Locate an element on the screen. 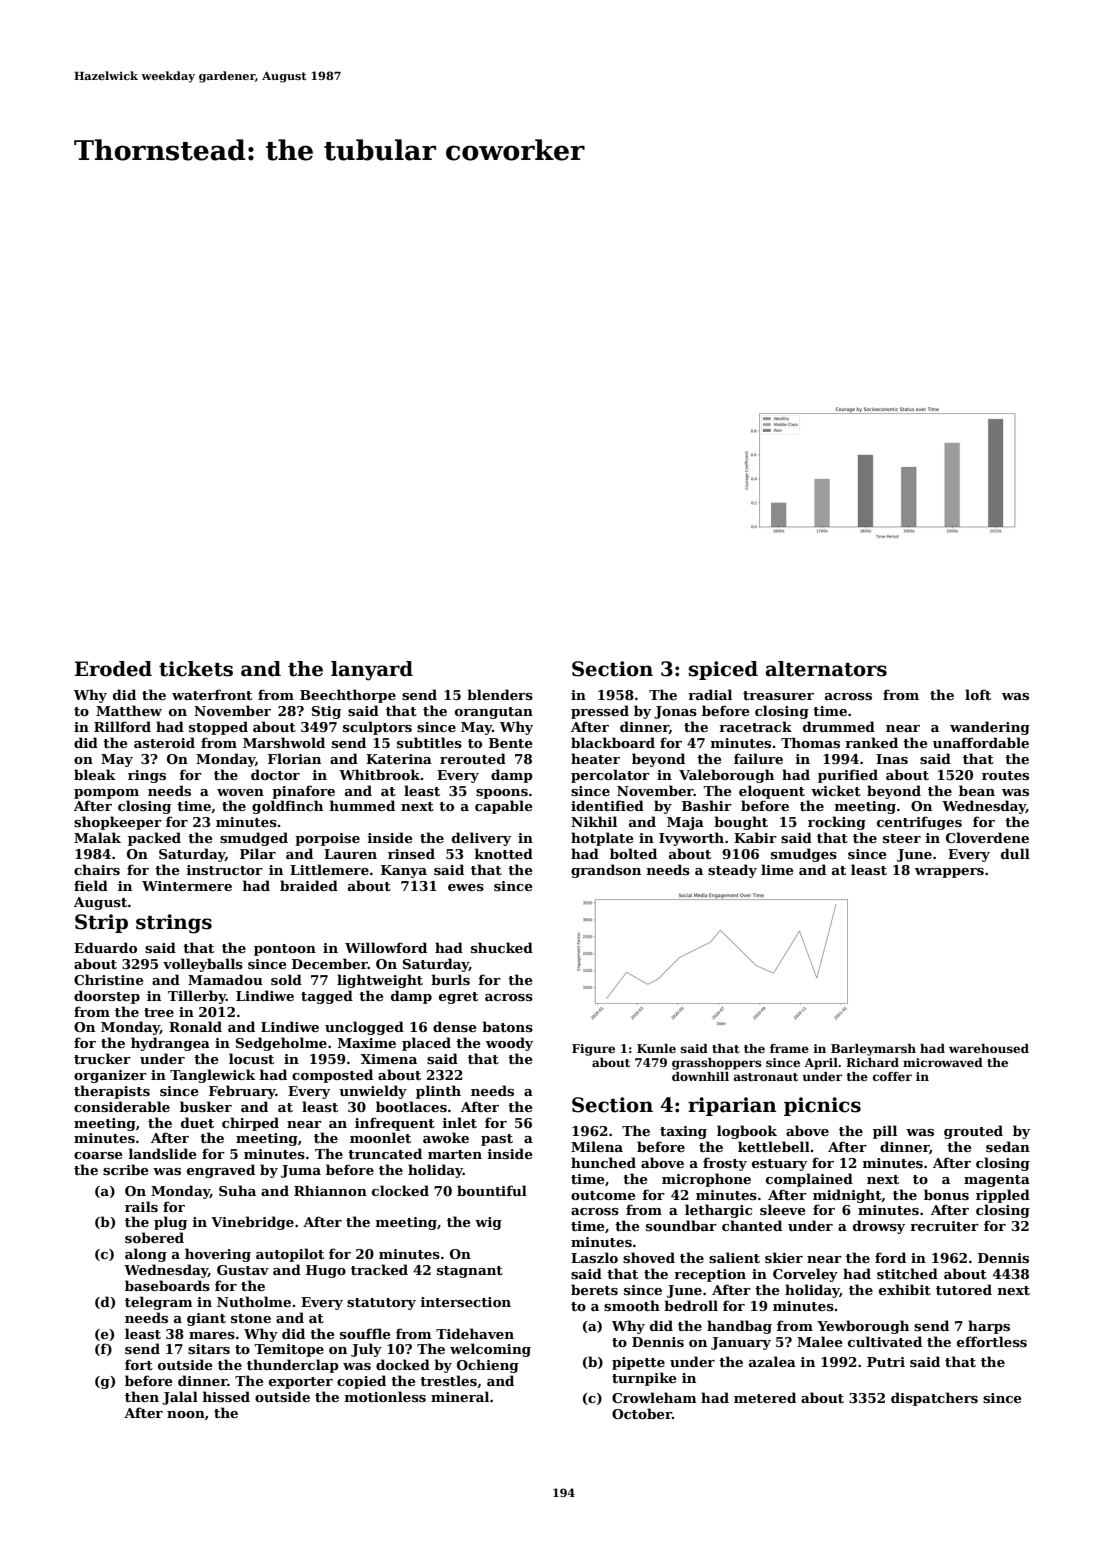 The image size is (1104, 1561). grandson is located at coordinates (606, 871).
